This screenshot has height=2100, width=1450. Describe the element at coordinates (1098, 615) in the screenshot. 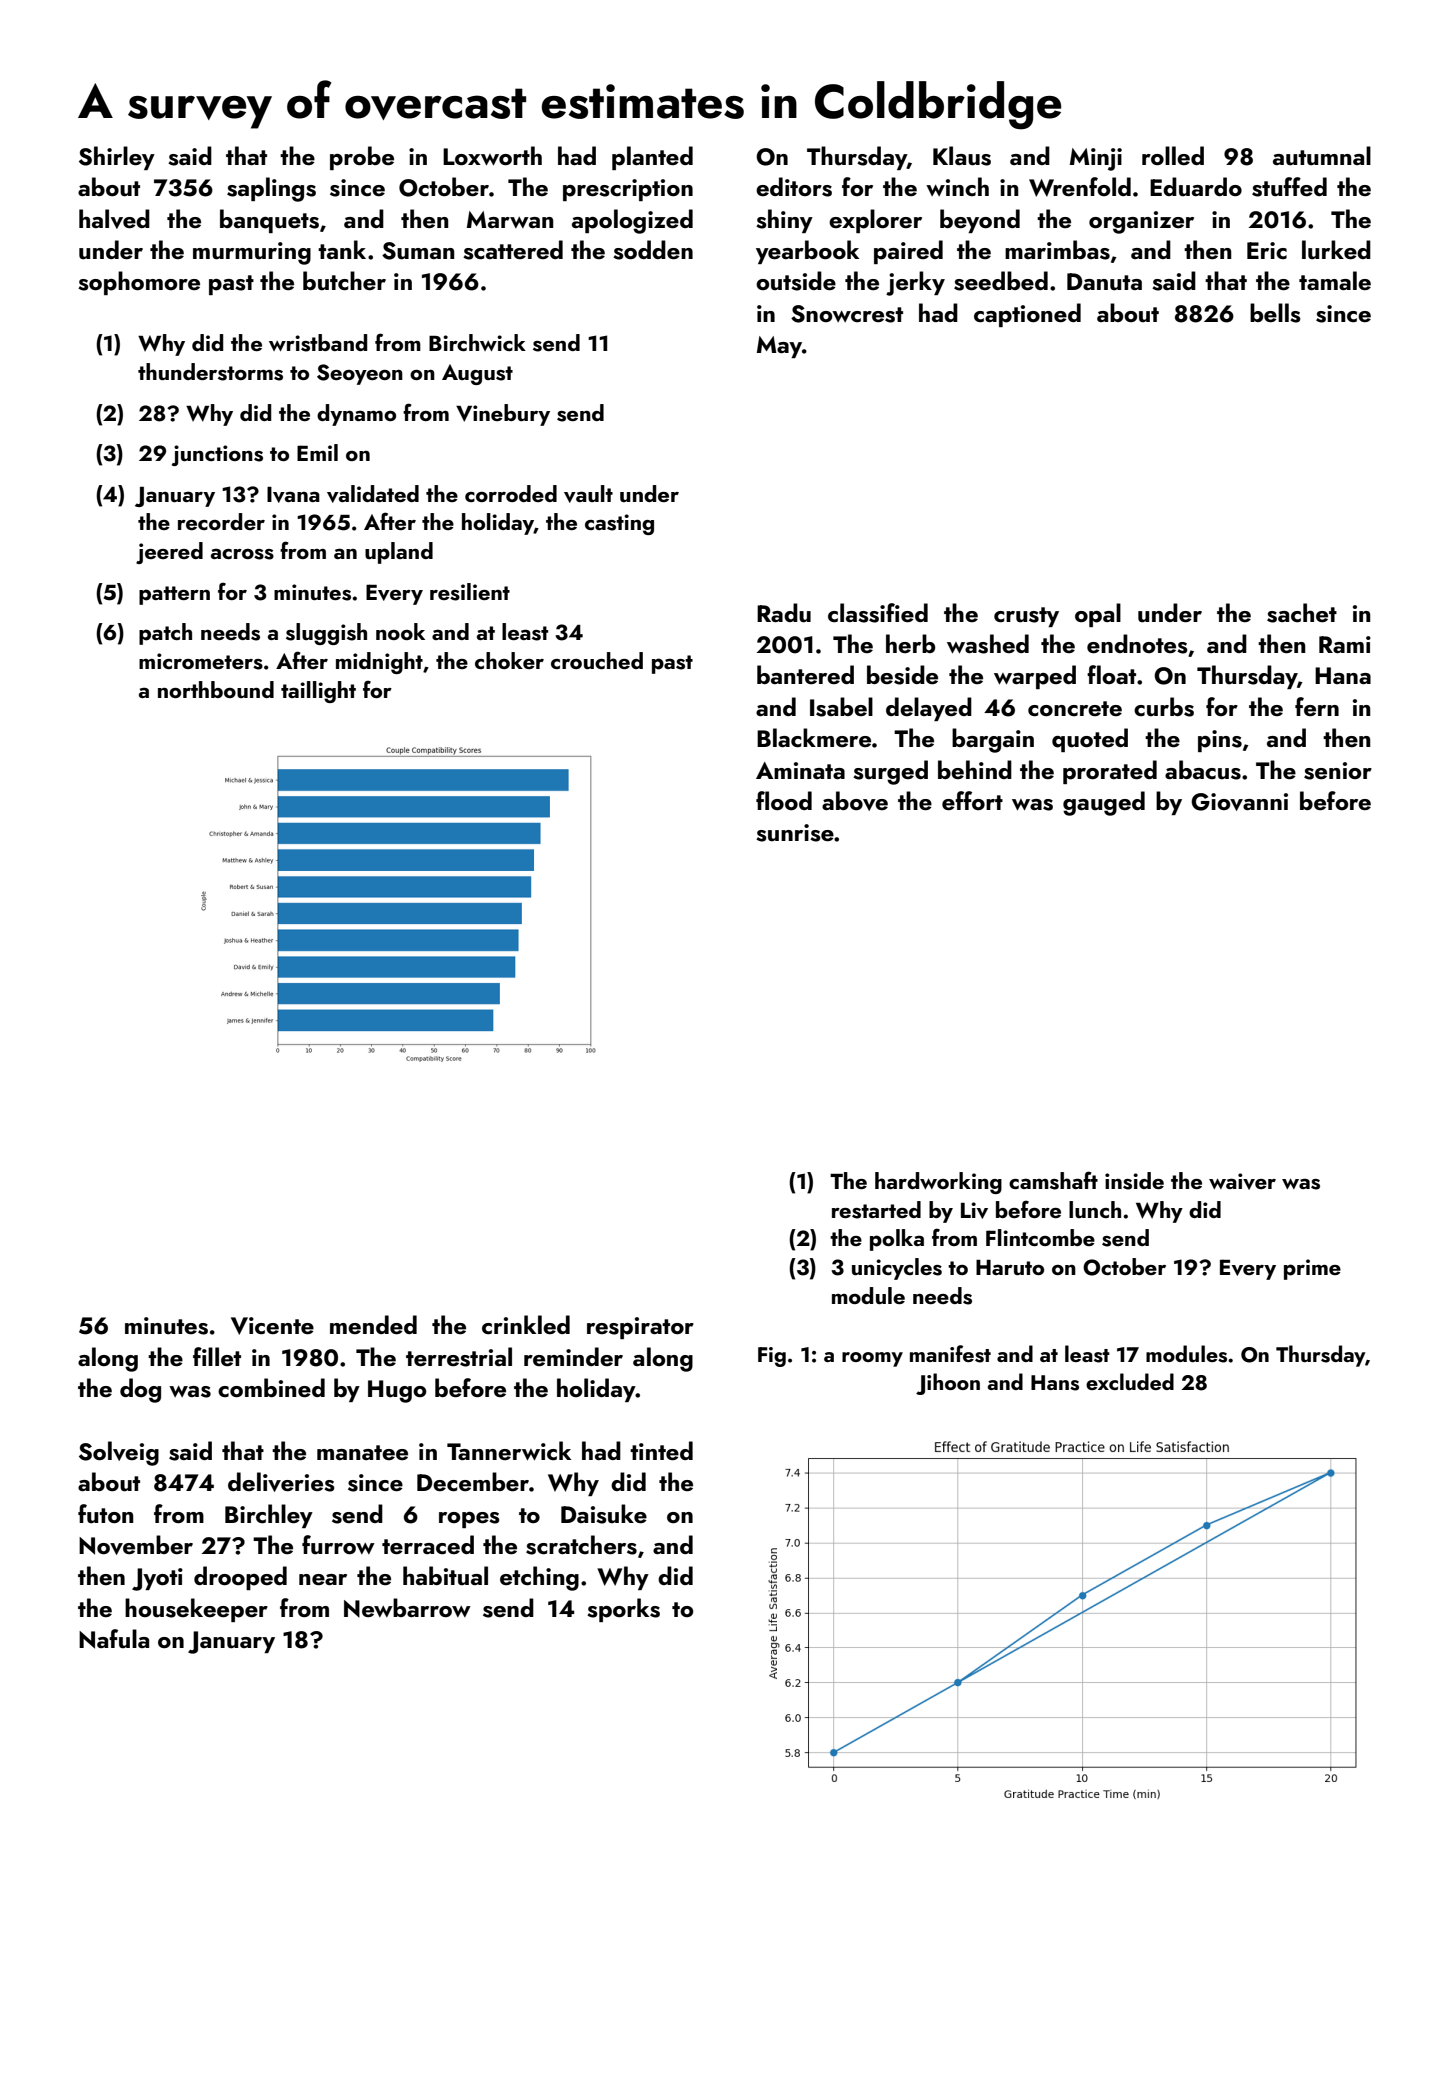

I see `opal` at that location.
